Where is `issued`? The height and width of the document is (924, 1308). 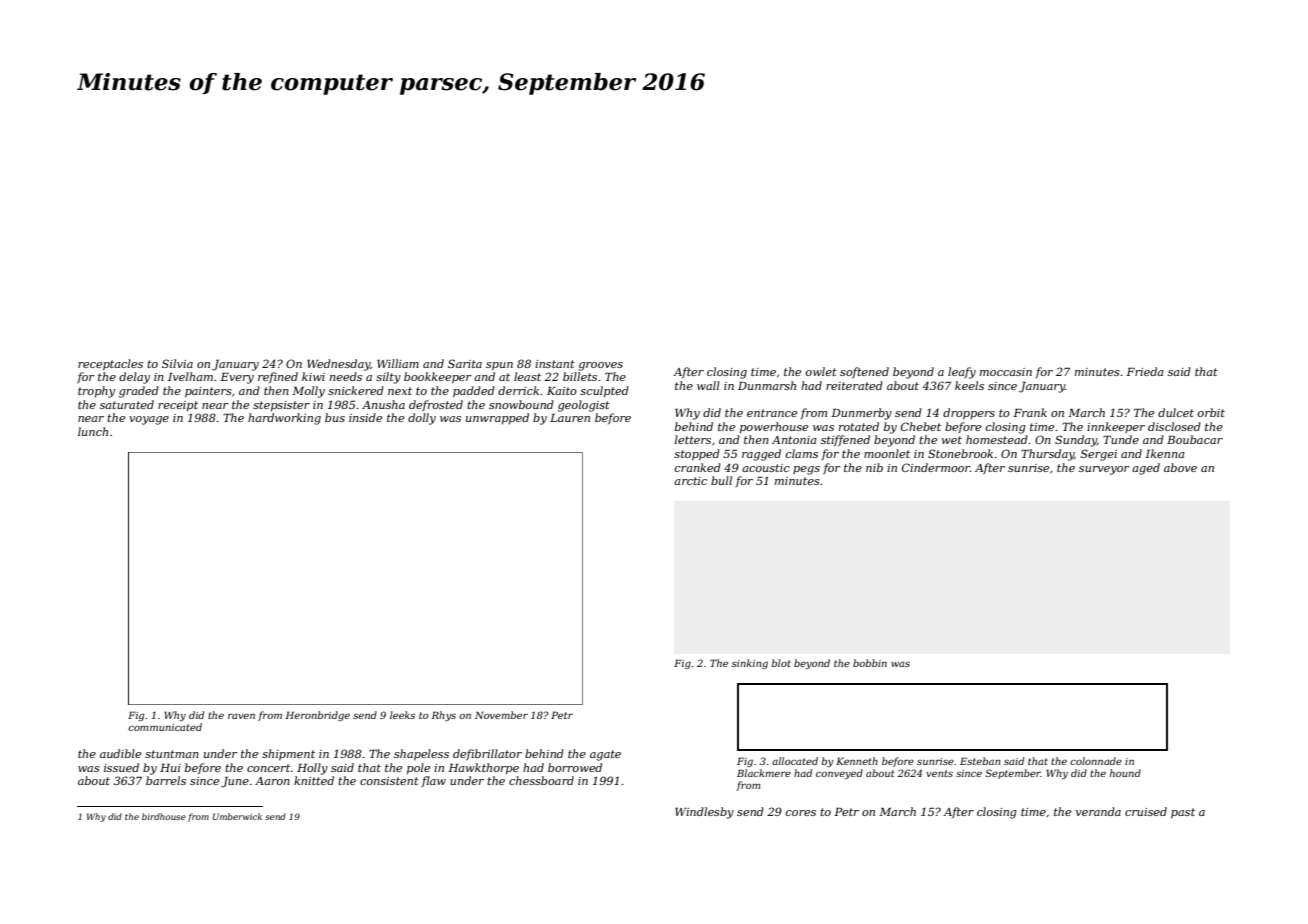
issued is located at coordinates (121, 767).
